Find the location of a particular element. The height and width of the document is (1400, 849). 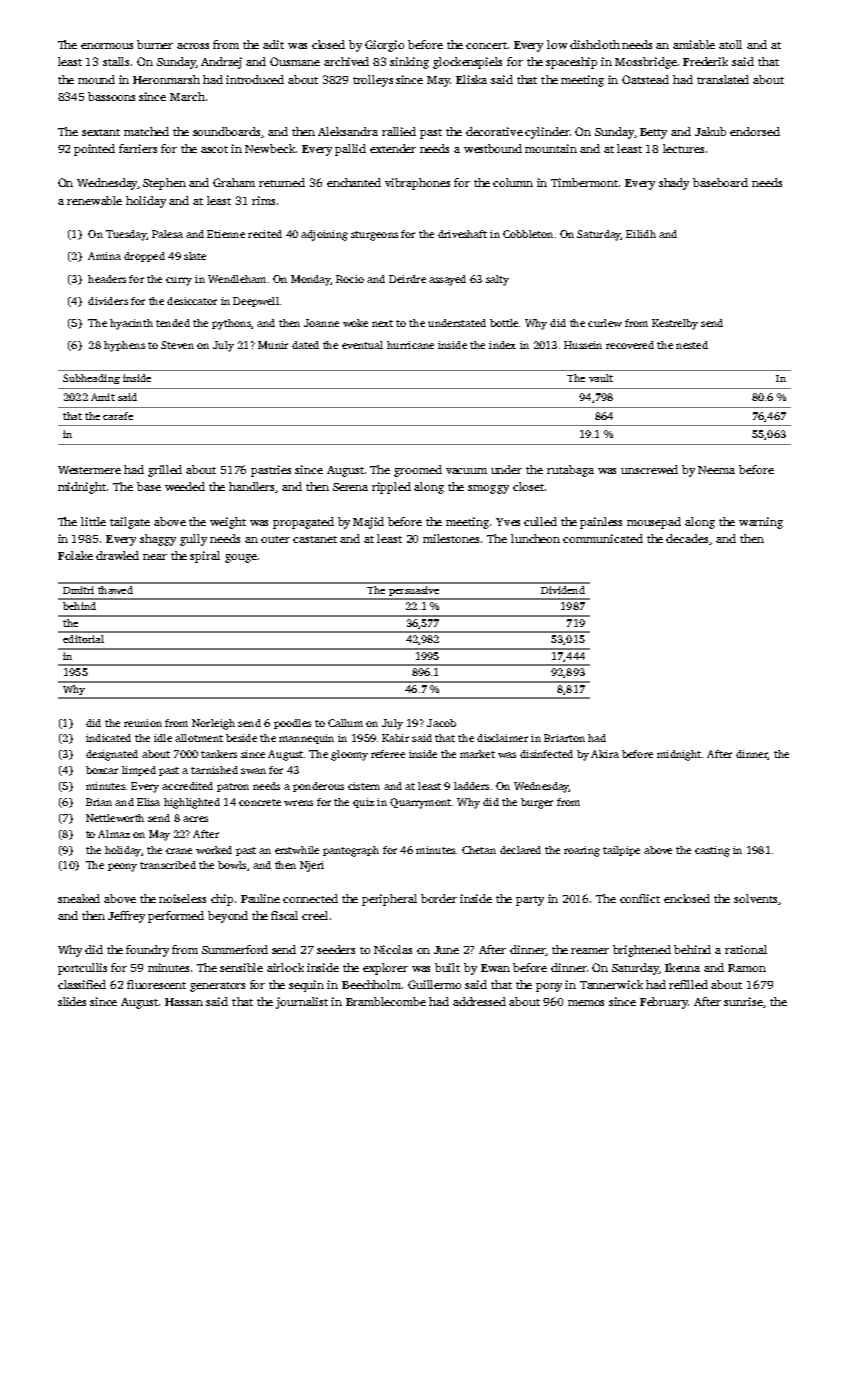

Westermere is located at coordinates (89, 470).
